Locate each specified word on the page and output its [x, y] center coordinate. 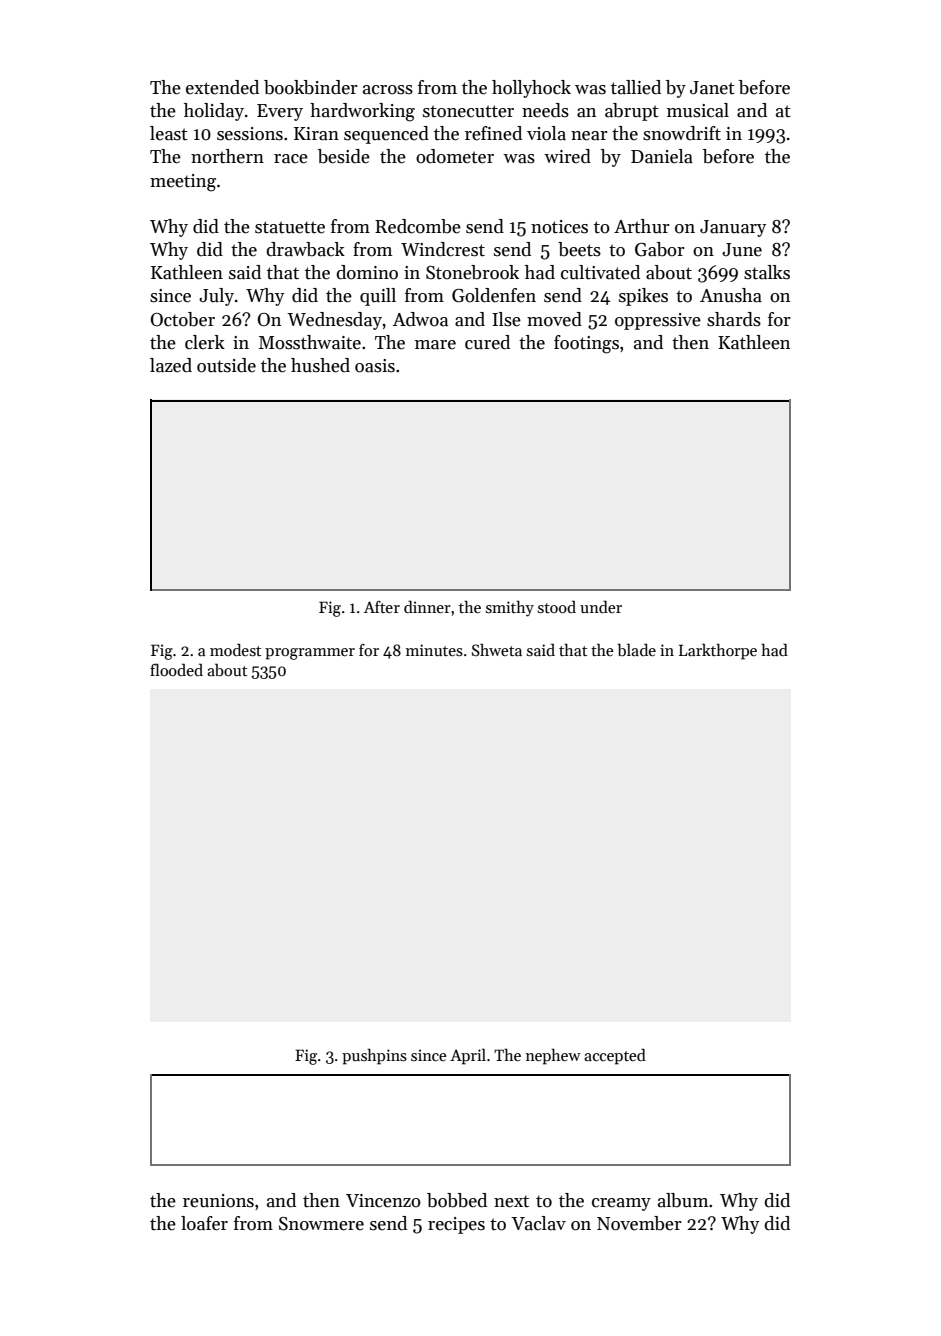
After [382, 607]
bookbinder [311, 87]
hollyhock [531, 89]
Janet [712, 88]
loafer [204, 1223]
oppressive [658, 321]
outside [226, 365]
